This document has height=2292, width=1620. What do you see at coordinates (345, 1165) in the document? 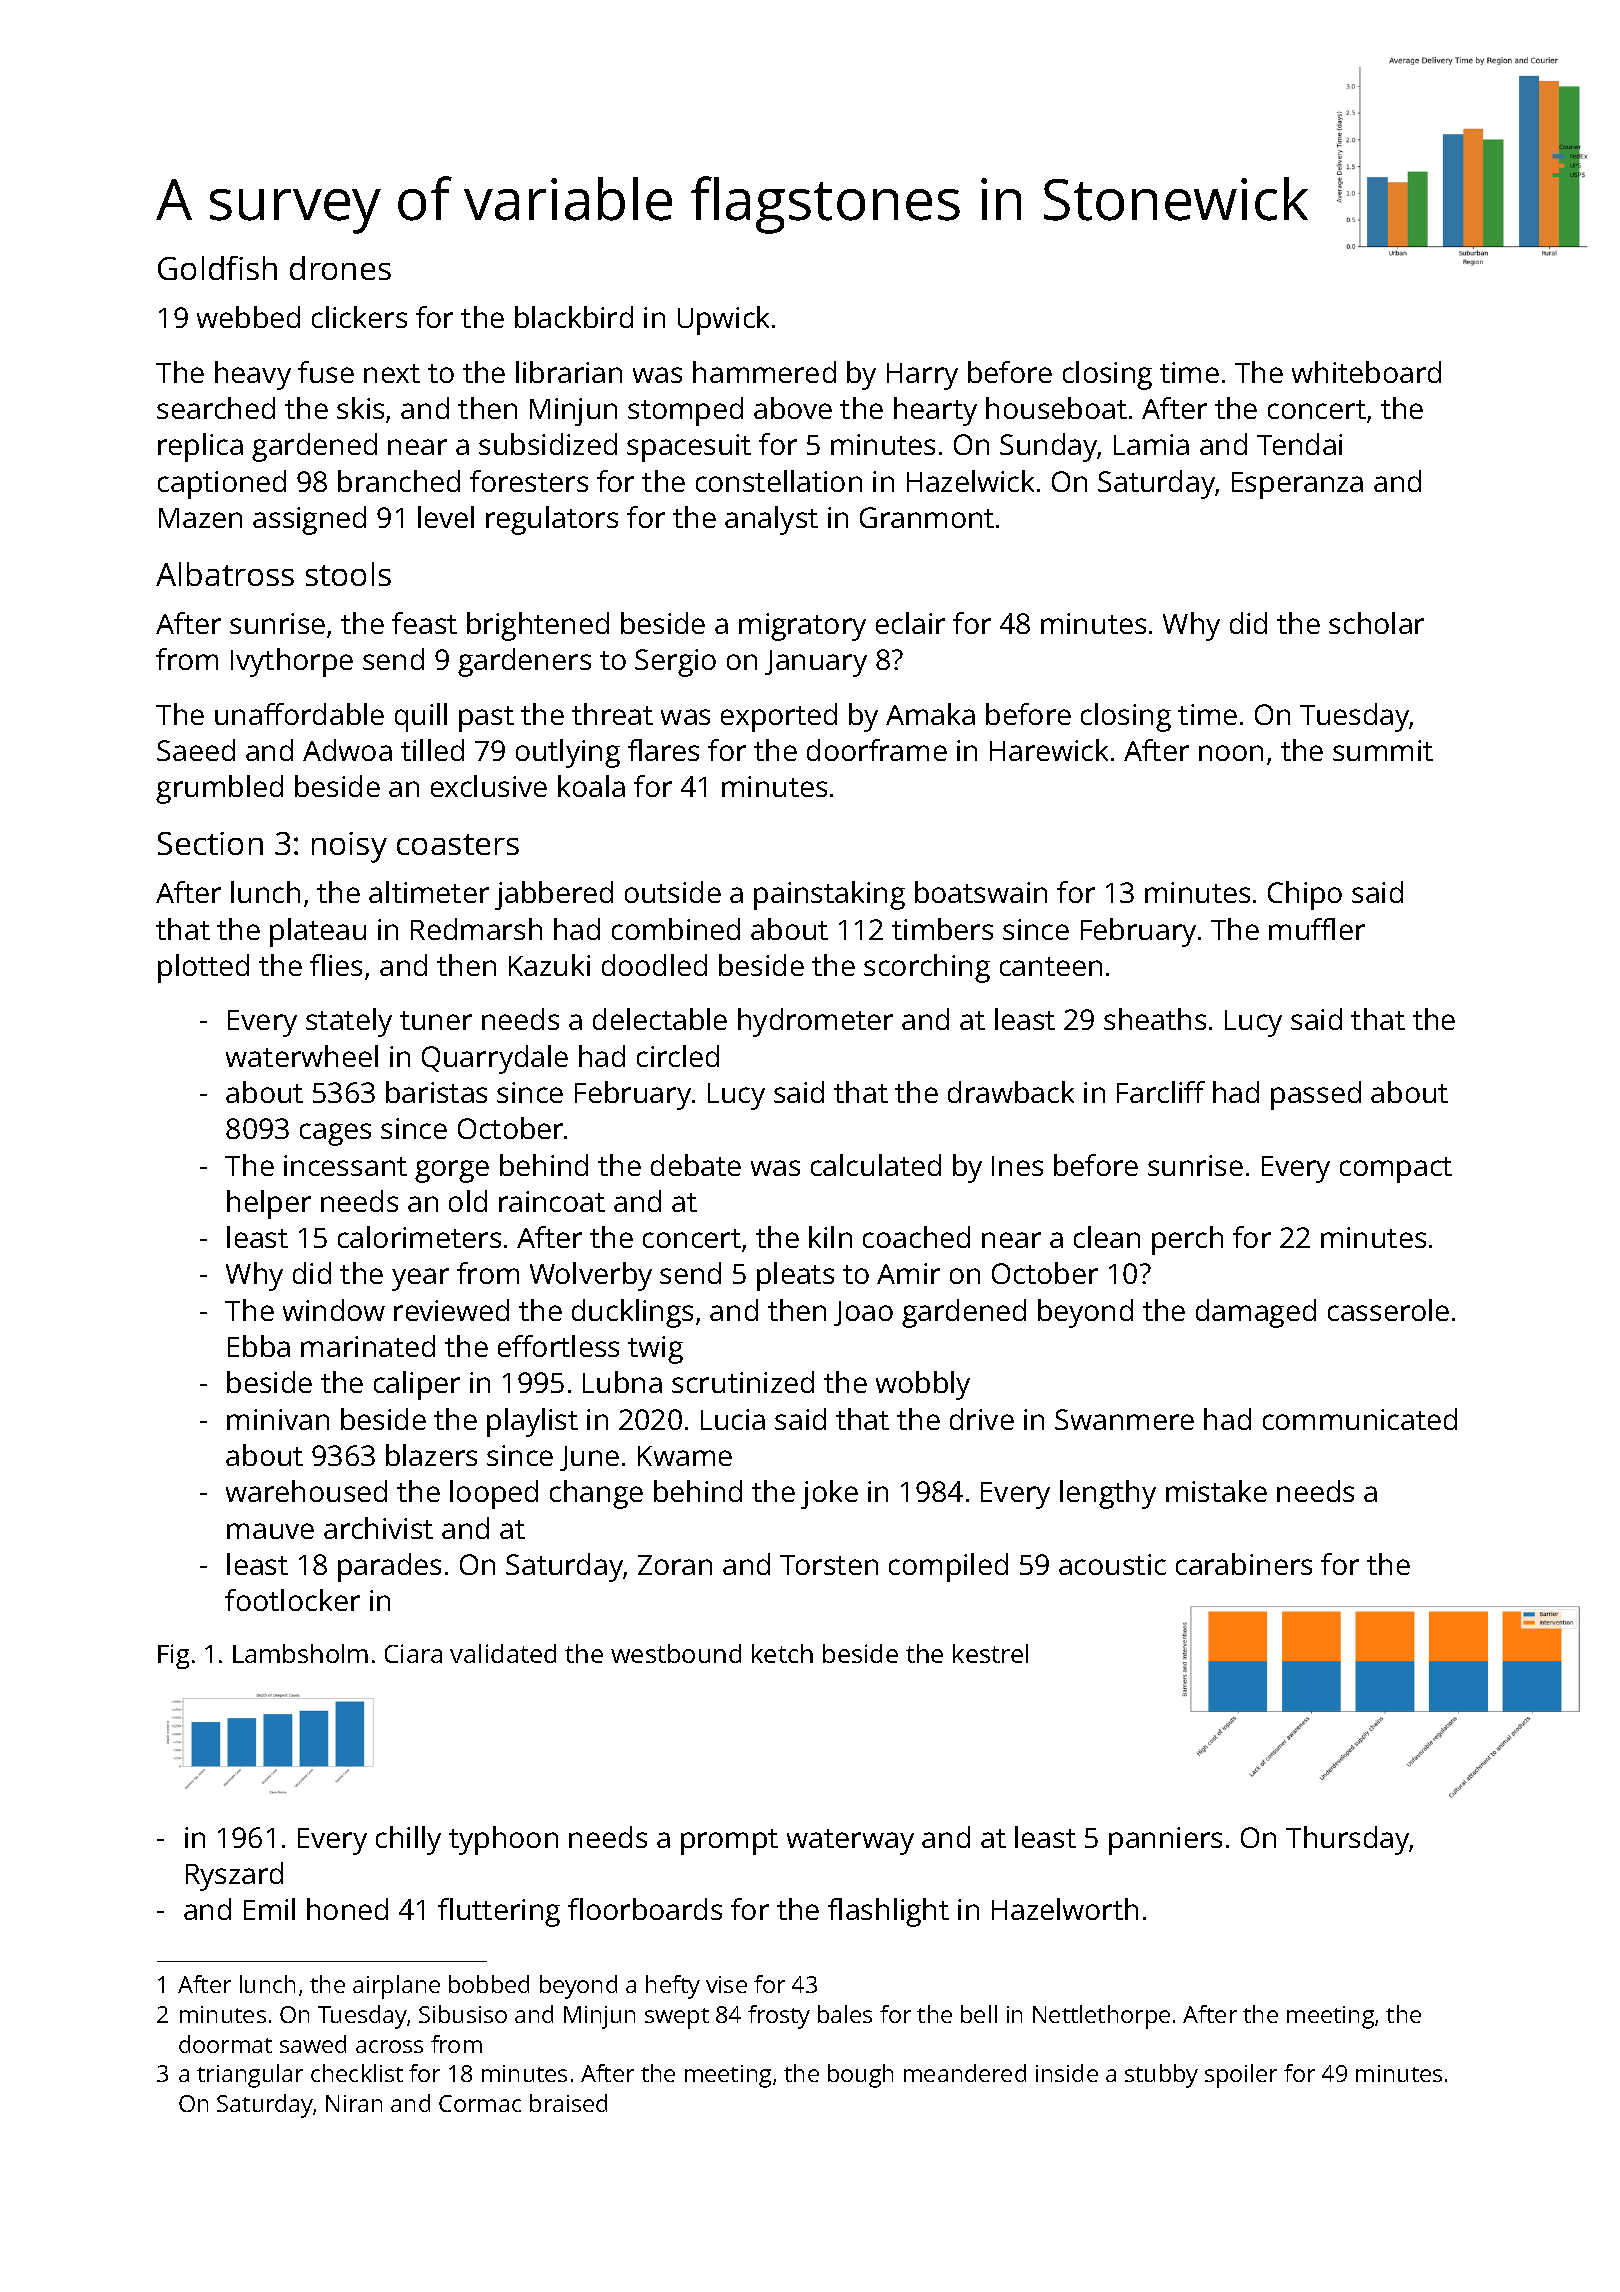
I see `incessant` at bounding box center [345, 1165].
